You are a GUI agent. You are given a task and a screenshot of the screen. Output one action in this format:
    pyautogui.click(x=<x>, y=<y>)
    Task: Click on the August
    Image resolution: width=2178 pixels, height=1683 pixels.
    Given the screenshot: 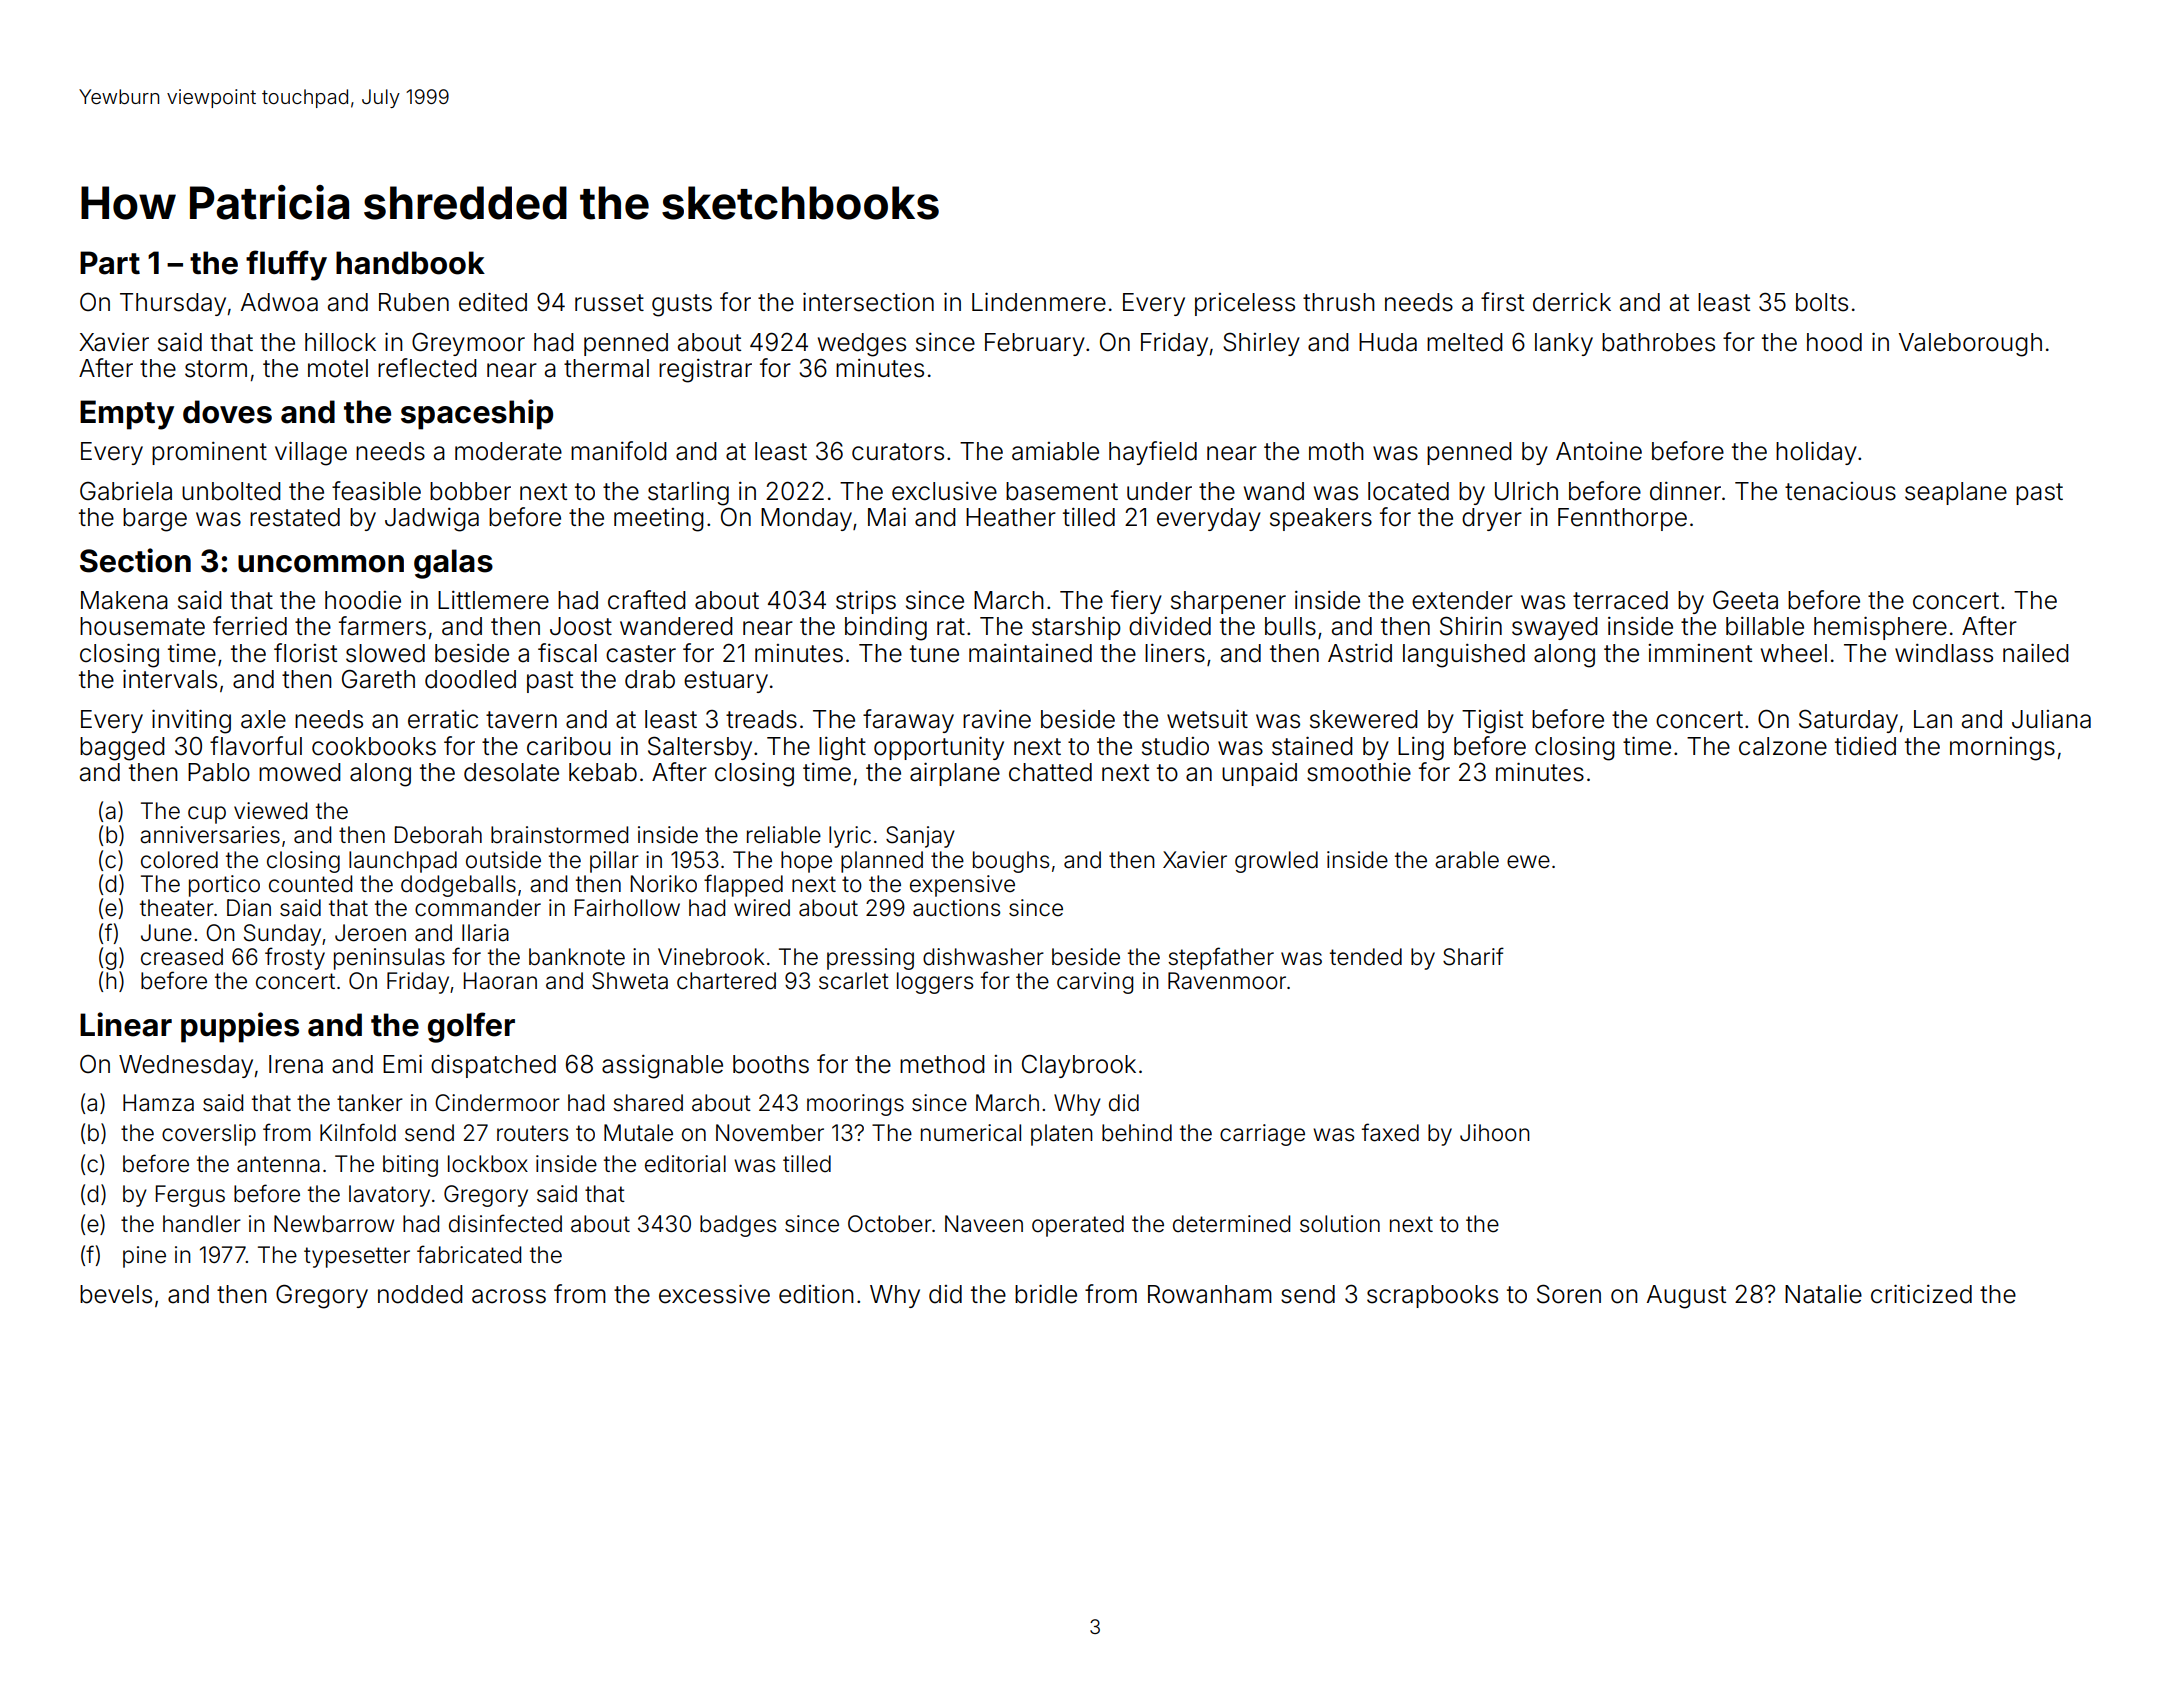 What is the action you would take?
    pyautogui.click(x=1686, y=1297)
